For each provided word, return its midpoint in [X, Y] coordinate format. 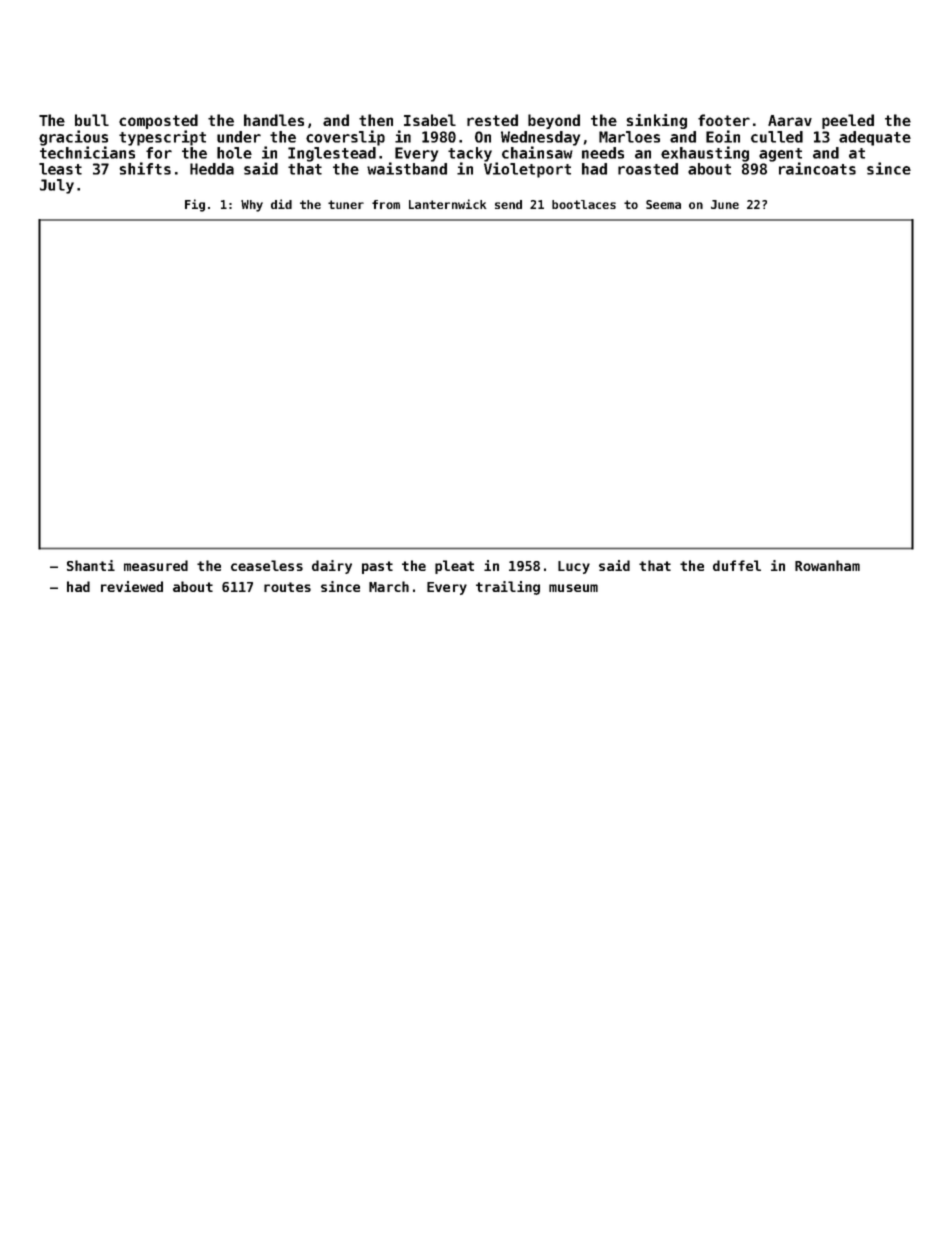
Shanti [91, 565]
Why [252, 206]
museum [573, 588]
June [725, 204]
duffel [737, 565]
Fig [195, 205]
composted [158, 121]
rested [492, 120]
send [508, 204]
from [386, 204]
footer [724, 120]
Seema [663, 204]
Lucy [574, 567]
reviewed [132, 586]
